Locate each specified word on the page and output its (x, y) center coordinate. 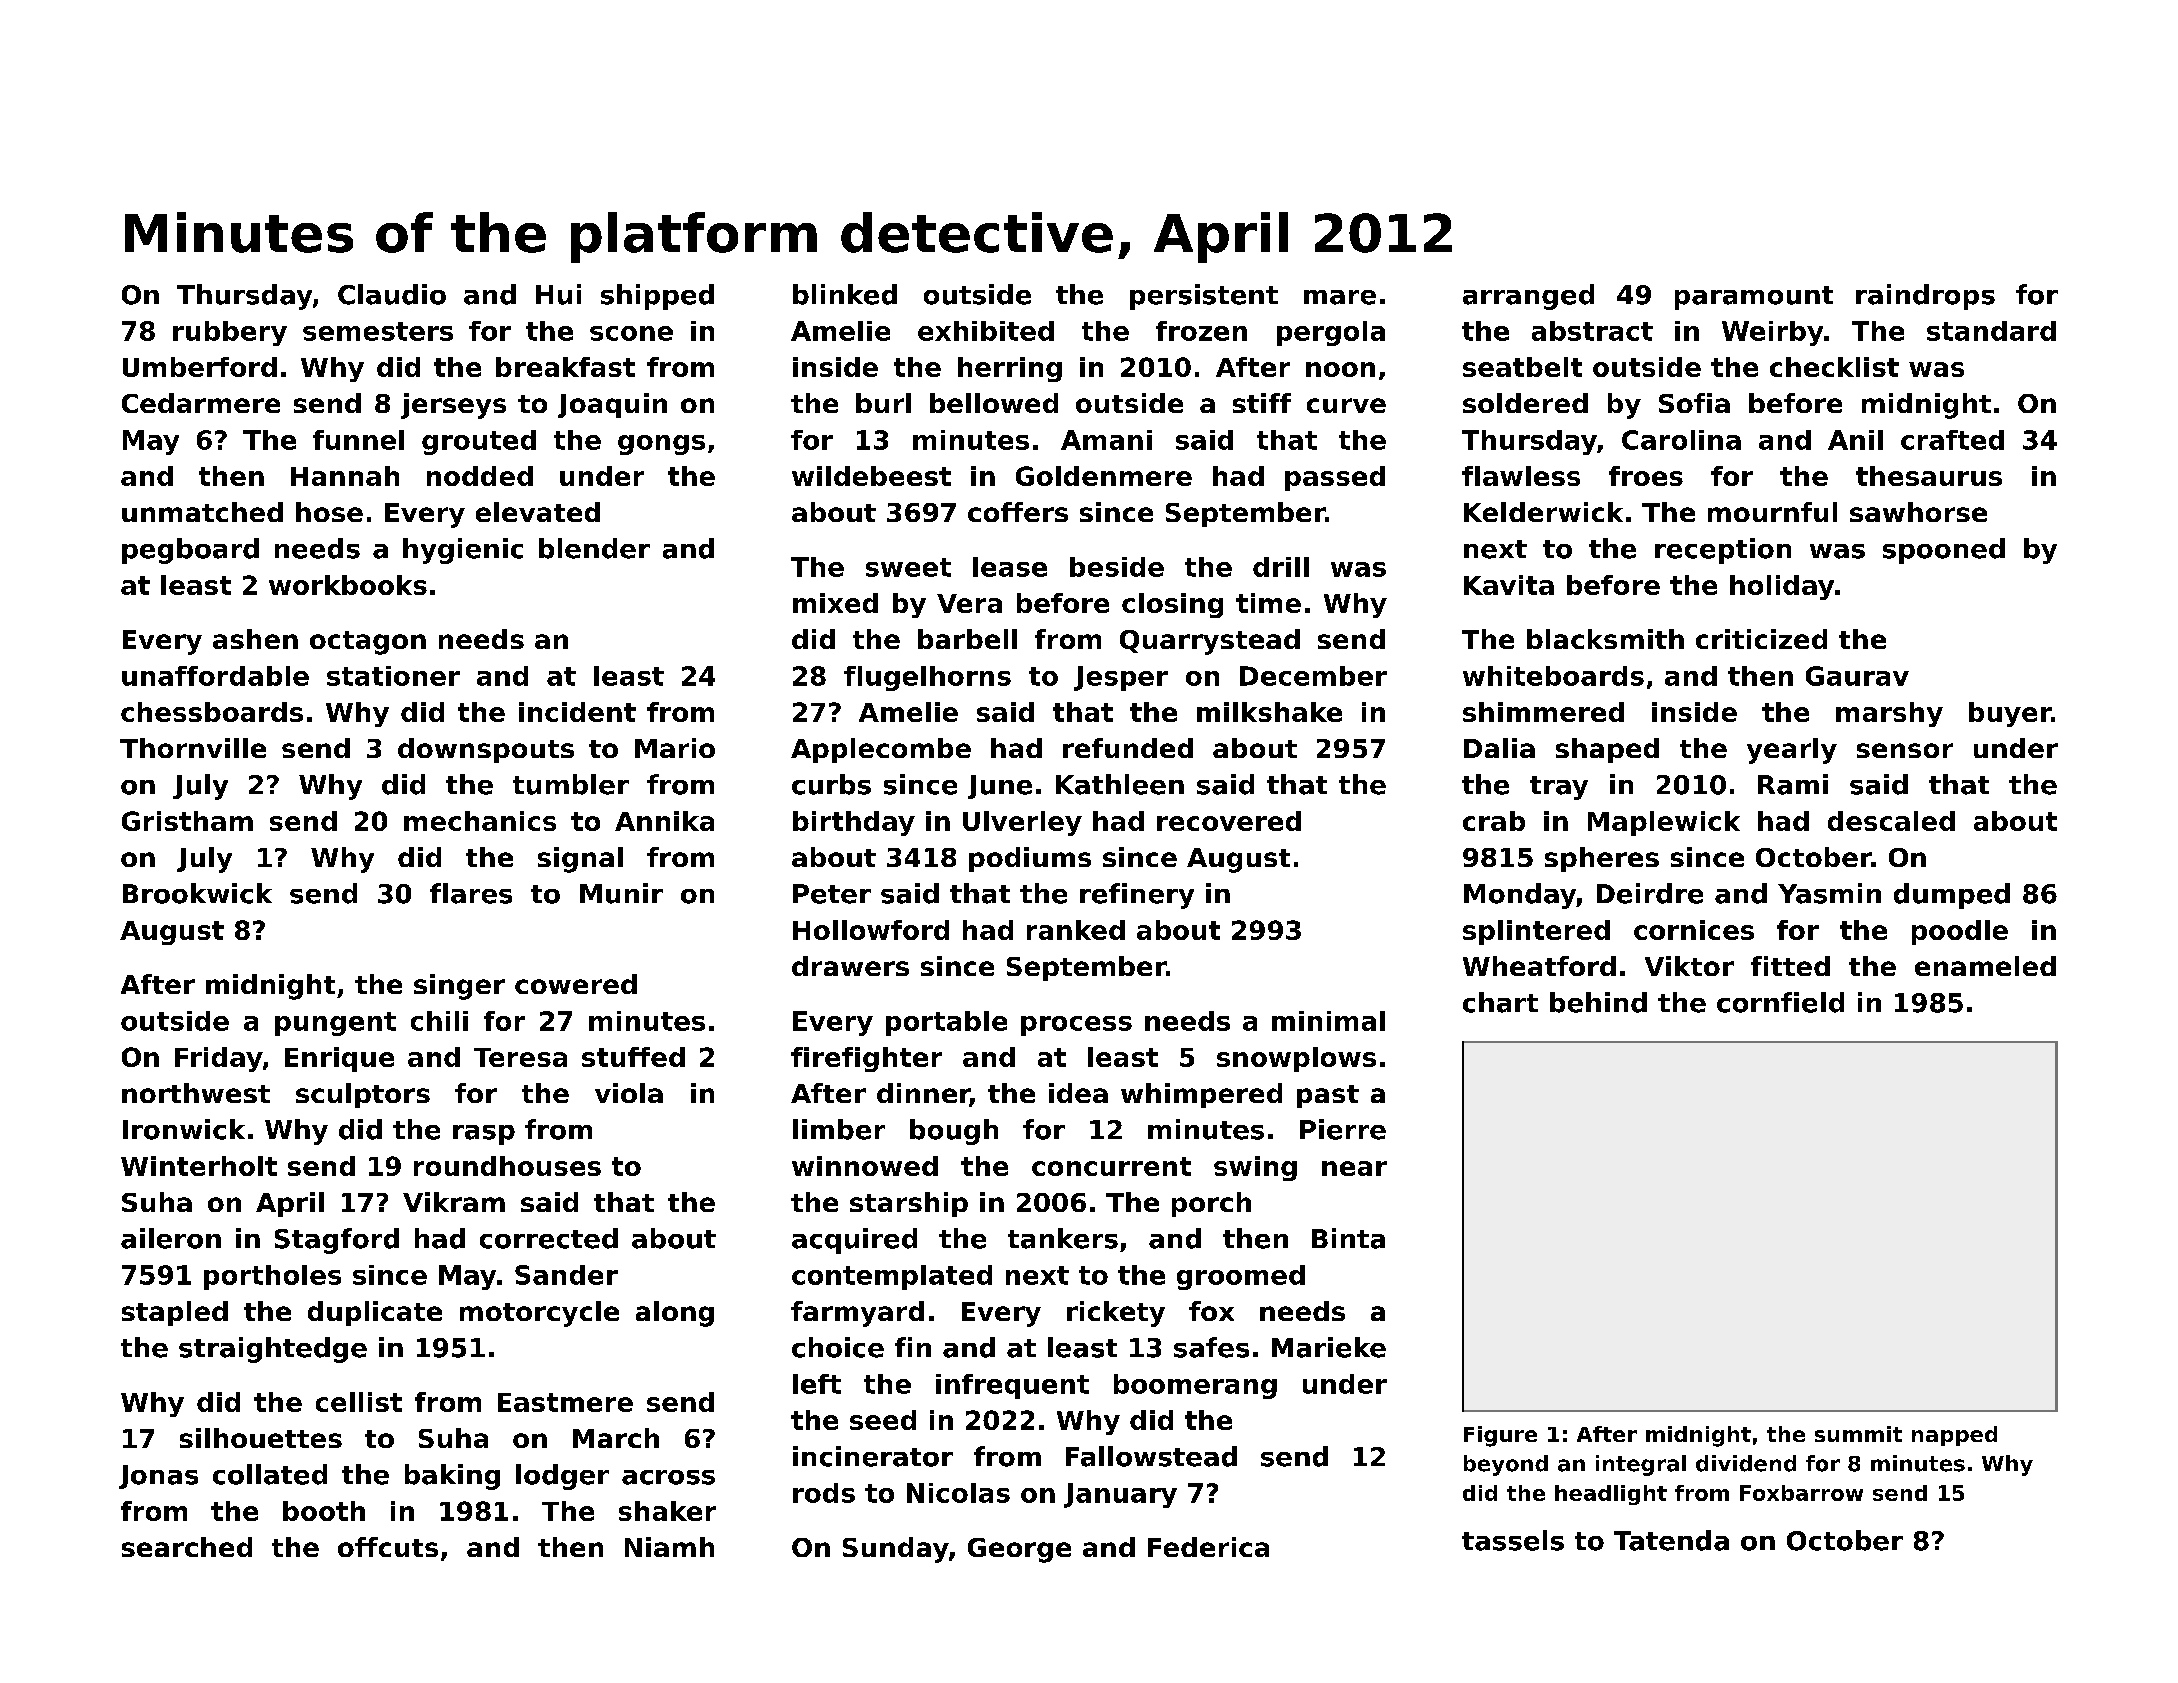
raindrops (1925, 297)
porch (1211, 1204)
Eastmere (565, 1402)
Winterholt (199, 1166)
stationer (393, 676)
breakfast (565, 367)
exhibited (986, 331)
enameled (1985, 966)
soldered (1525, 403)
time (1268, 603)
